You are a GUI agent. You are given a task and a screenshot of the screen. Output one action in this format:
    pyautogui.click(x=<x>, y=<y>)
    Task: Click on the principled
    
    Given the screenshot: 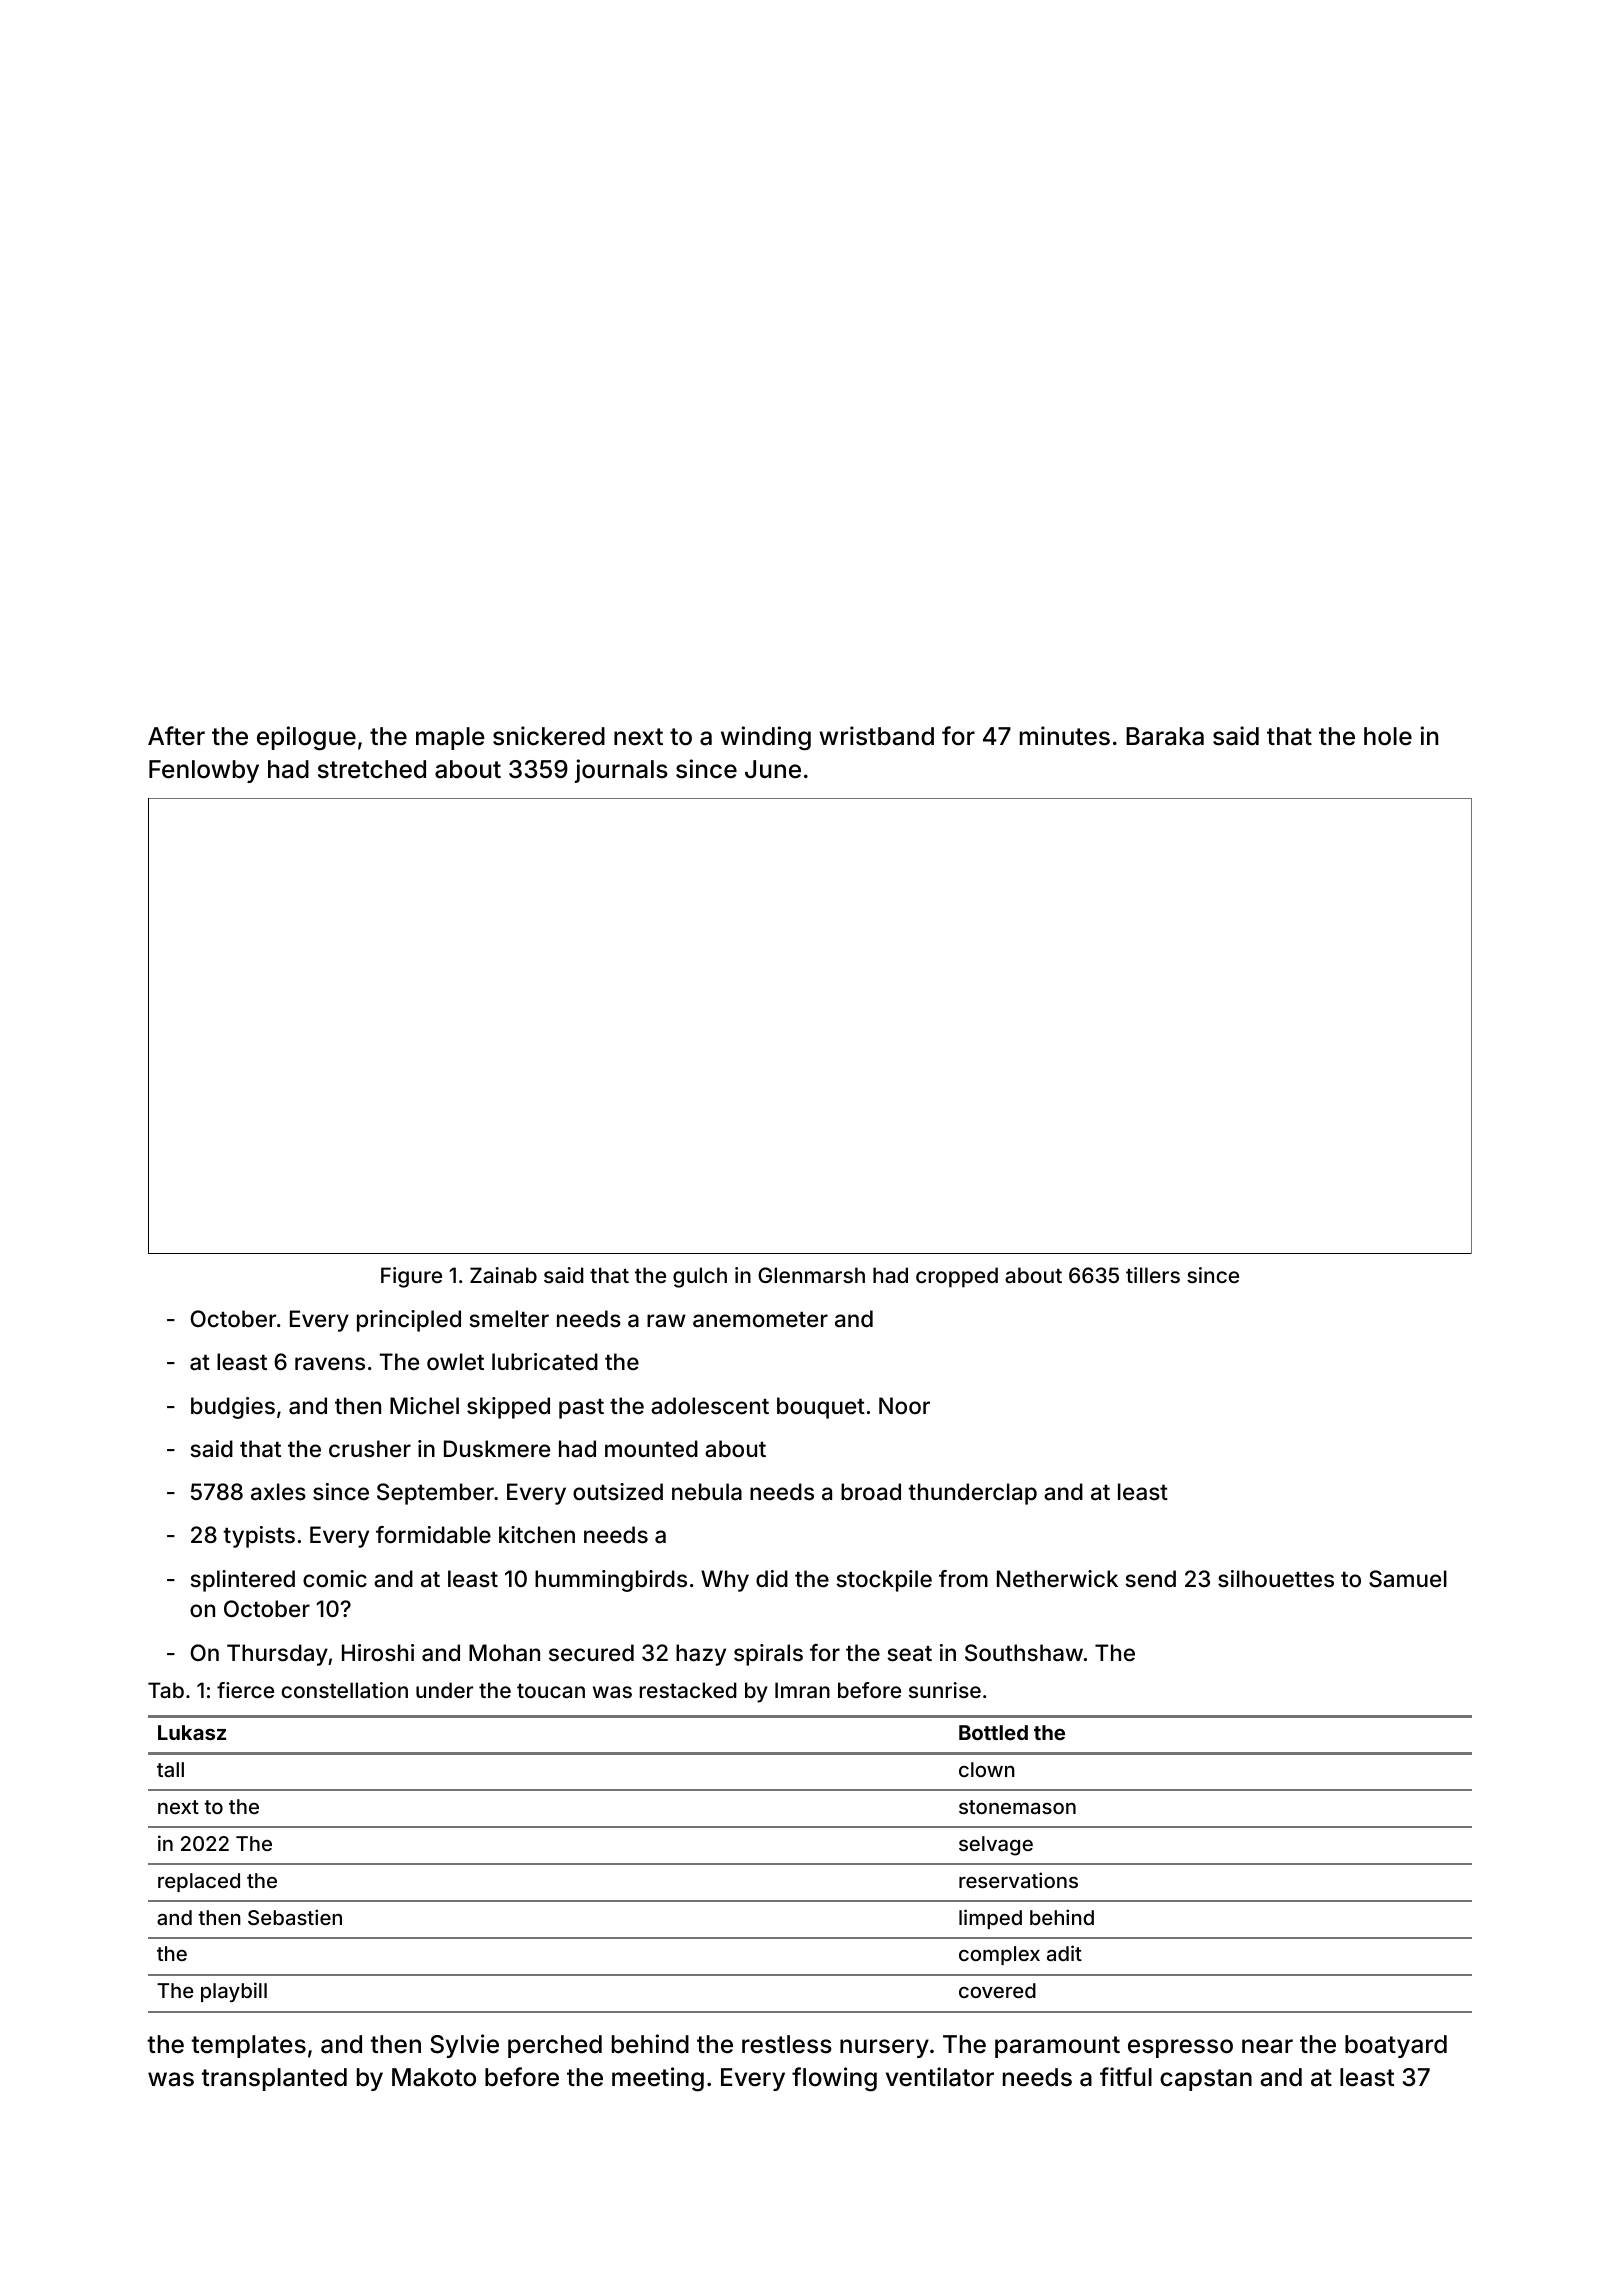 What is the action you would take?
    pyautogui.click(x=409, y=1321)
